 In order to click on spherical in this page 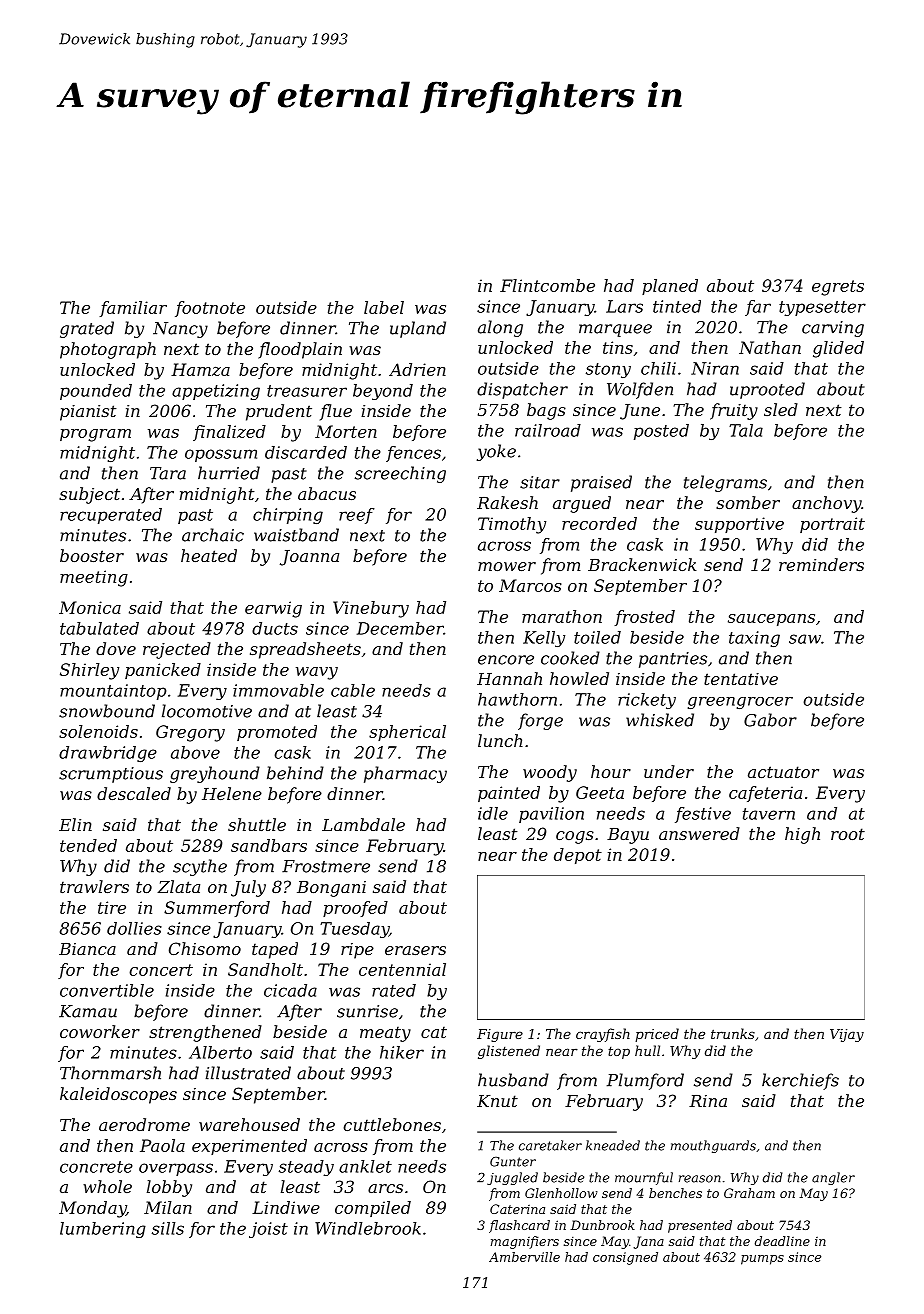, I will do `click(407, 733)`.
